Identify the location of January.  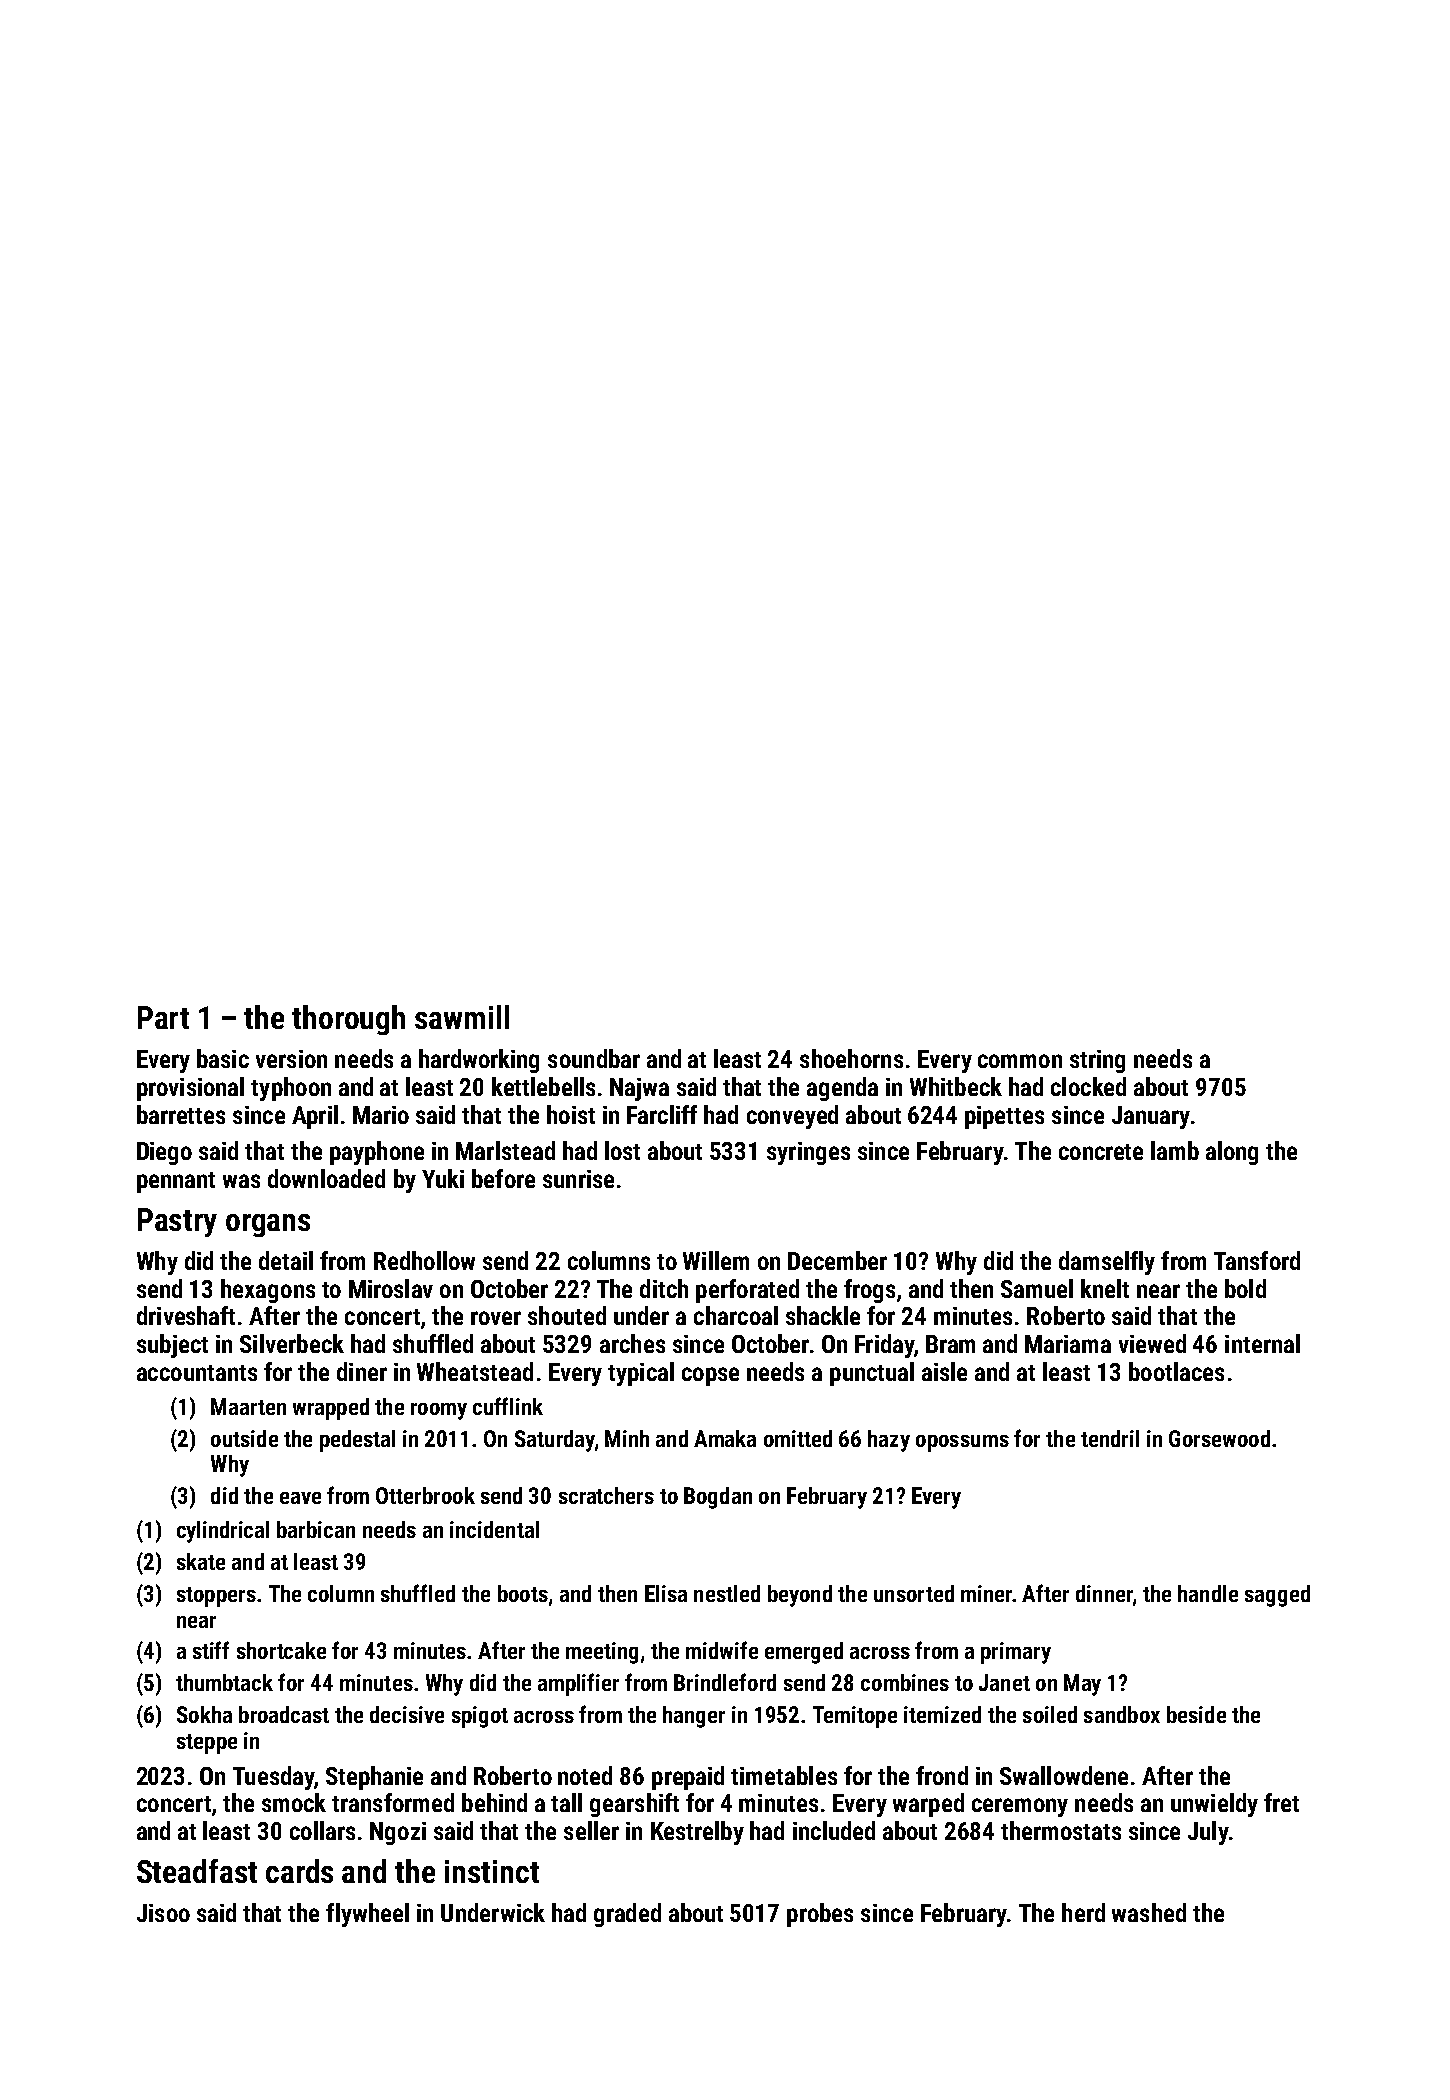
(1151, 1117).
